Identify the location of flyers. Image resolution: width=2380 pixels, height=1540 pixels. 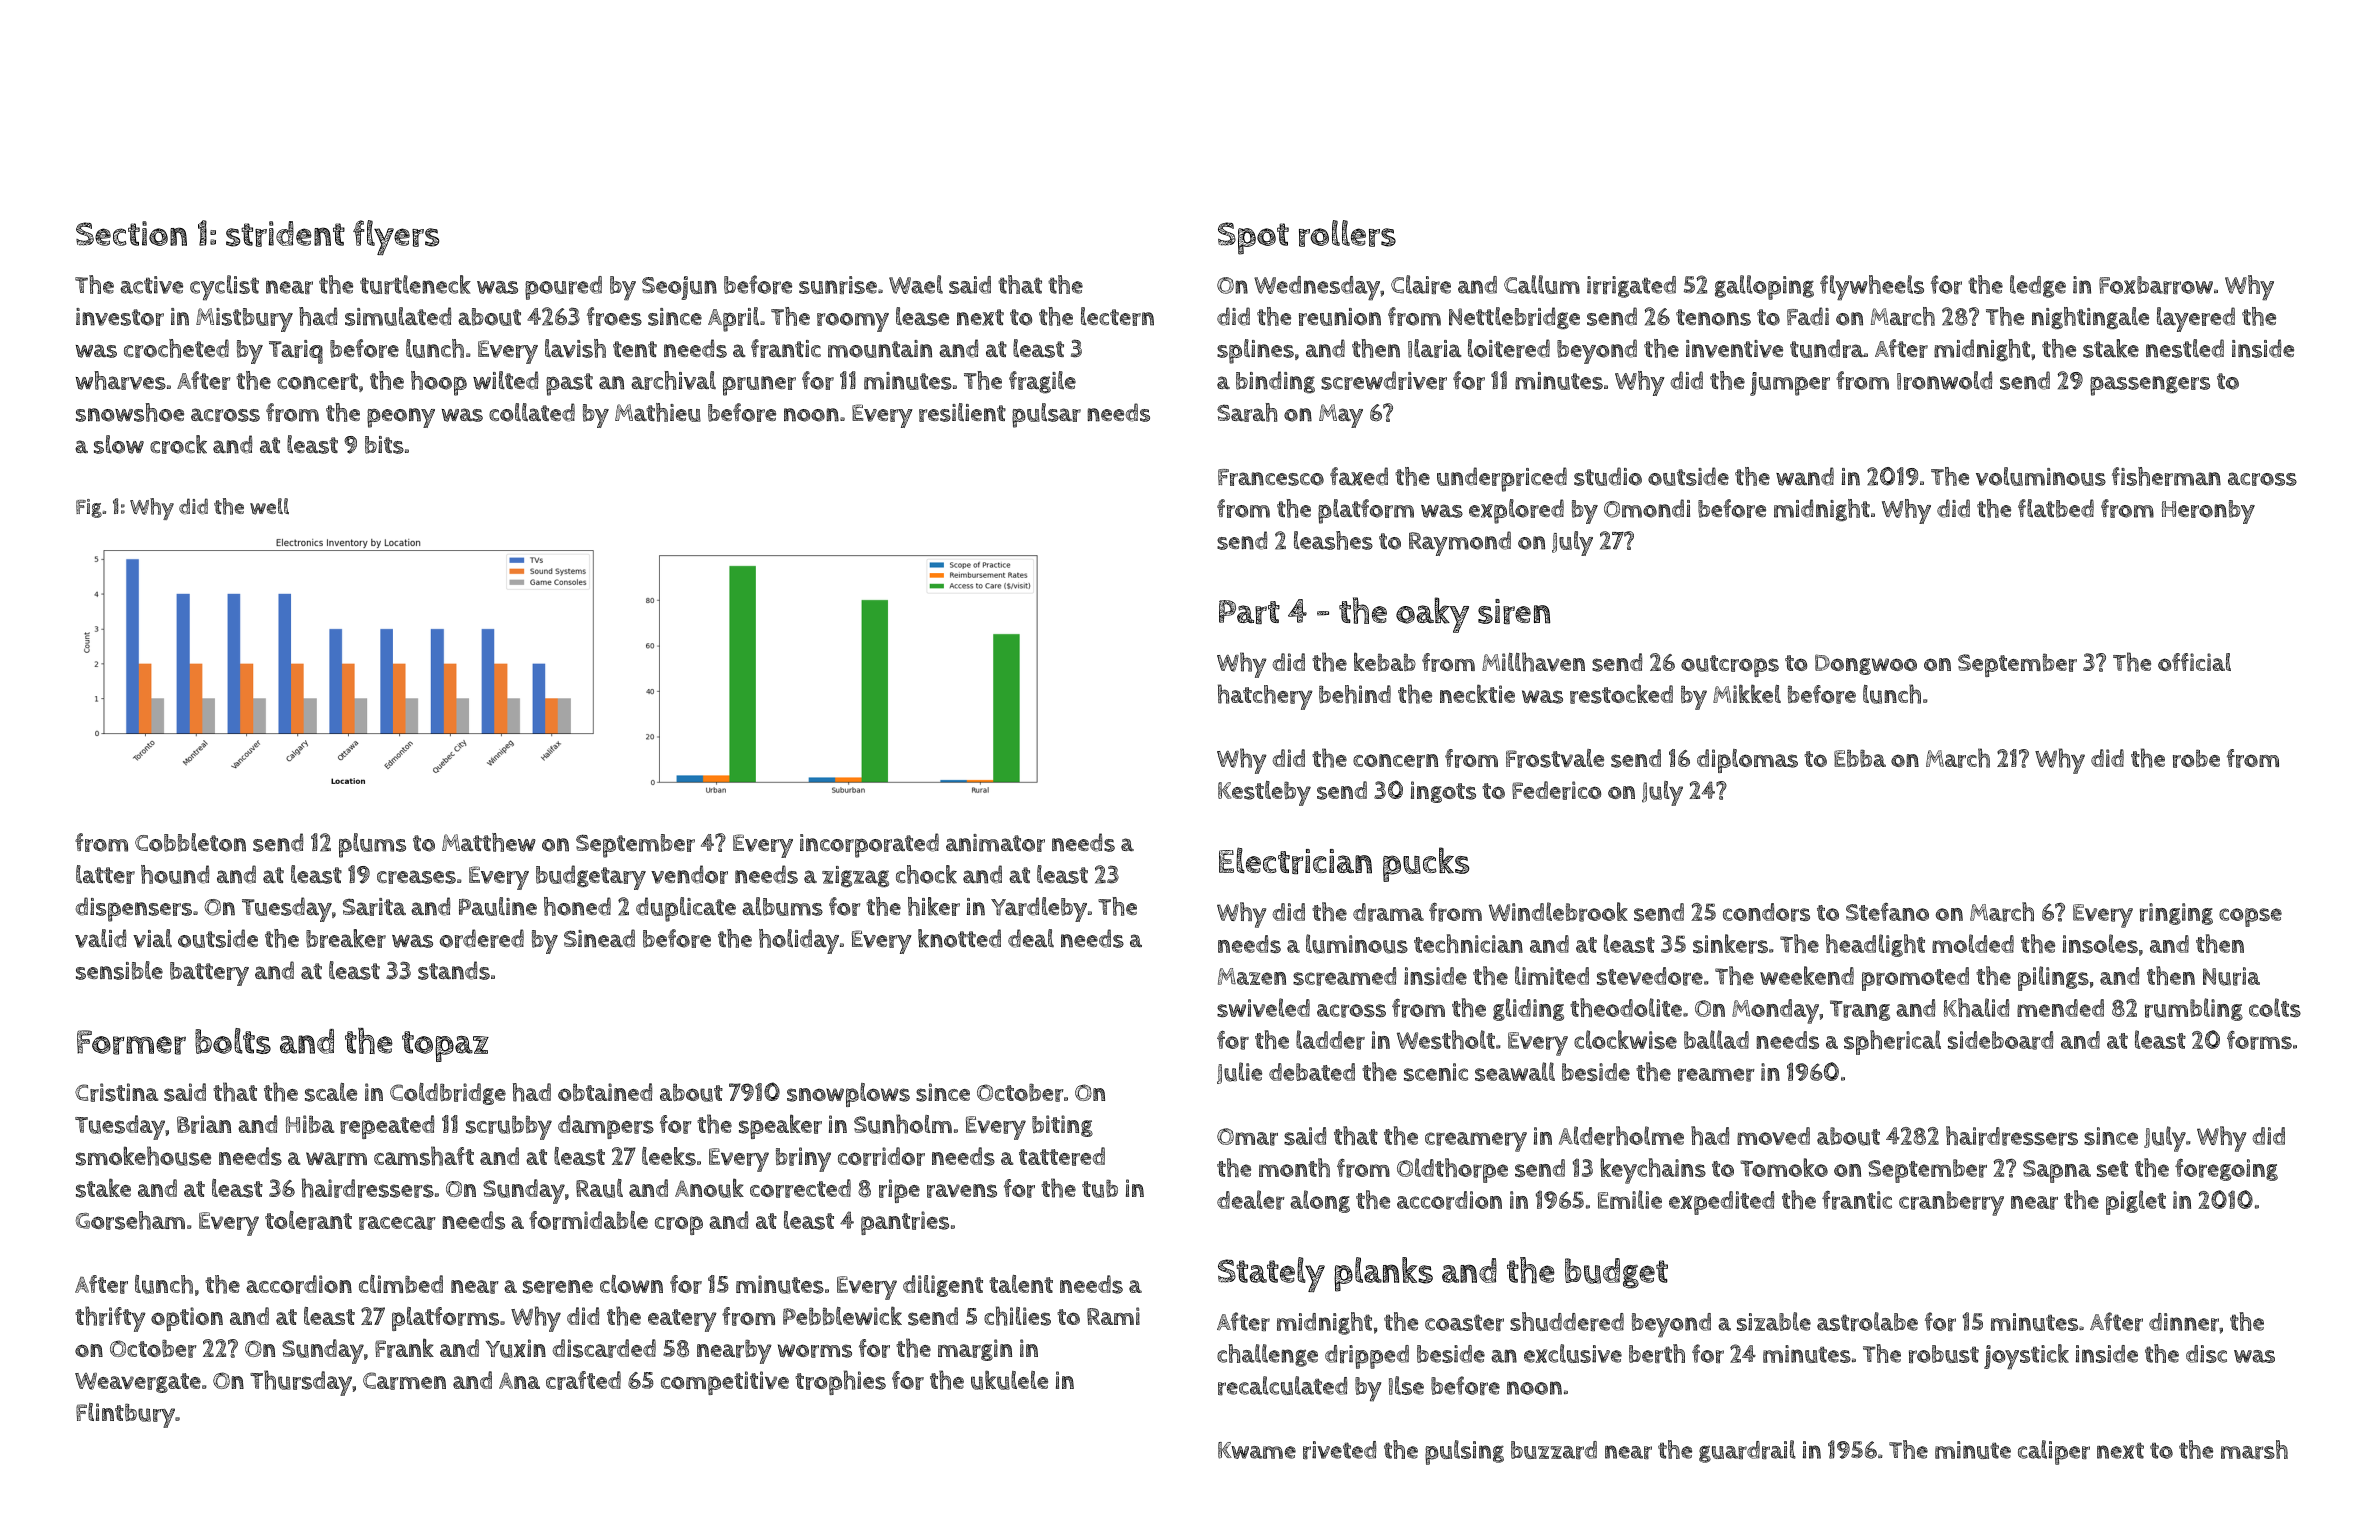
(396, 237).
